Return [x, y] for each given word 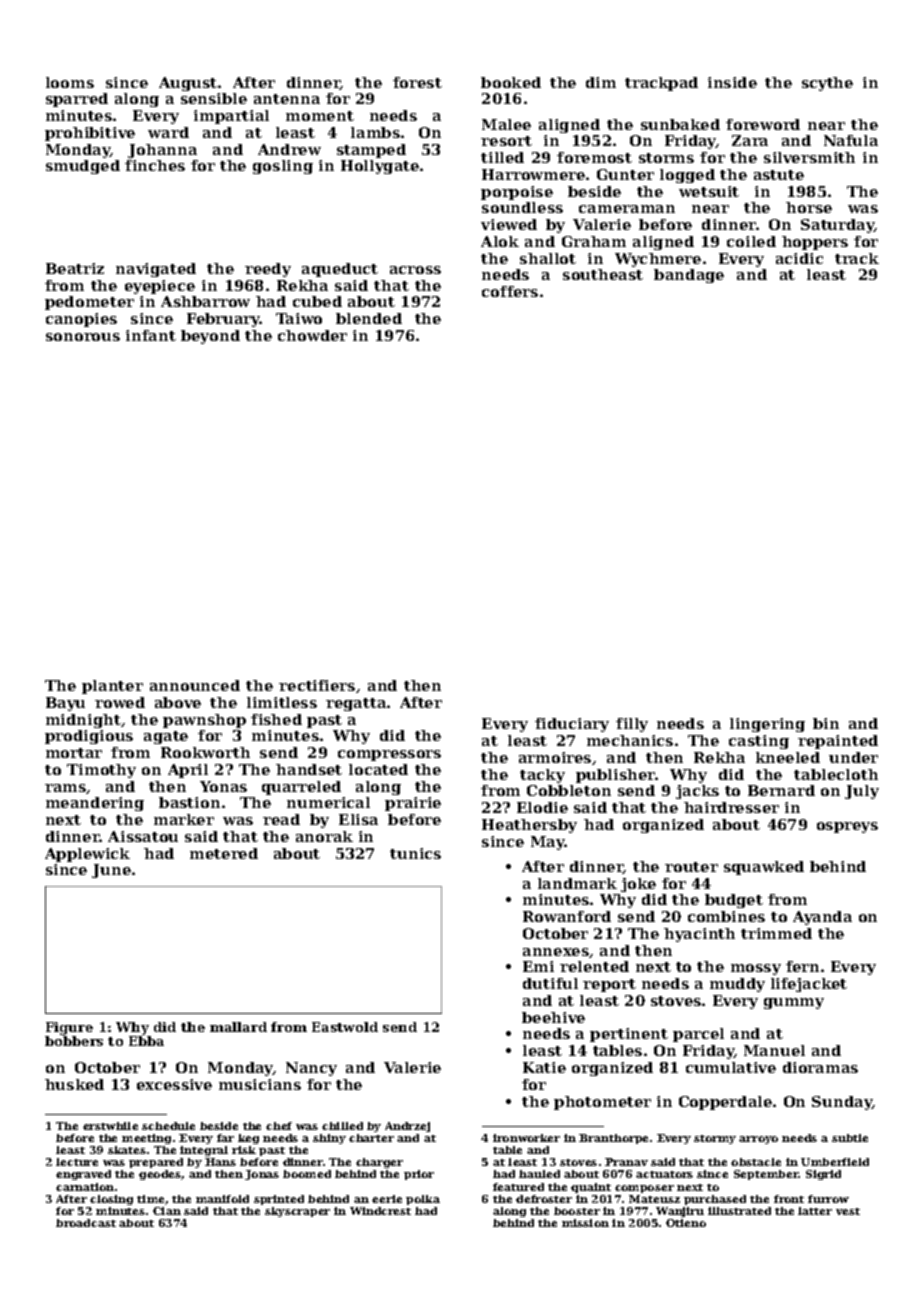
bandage [689, 276]
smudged [83, 167]
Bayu [65, 704]
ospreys [847, 827]
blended [369, 318]
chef [279, 1126]
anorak [324, 836]
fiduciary [572, 725]
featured [518, 1187]
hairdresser [731, 807]
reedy [268, 270]
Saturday [838, 226]
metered [224, 853]
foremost [594, 157]
